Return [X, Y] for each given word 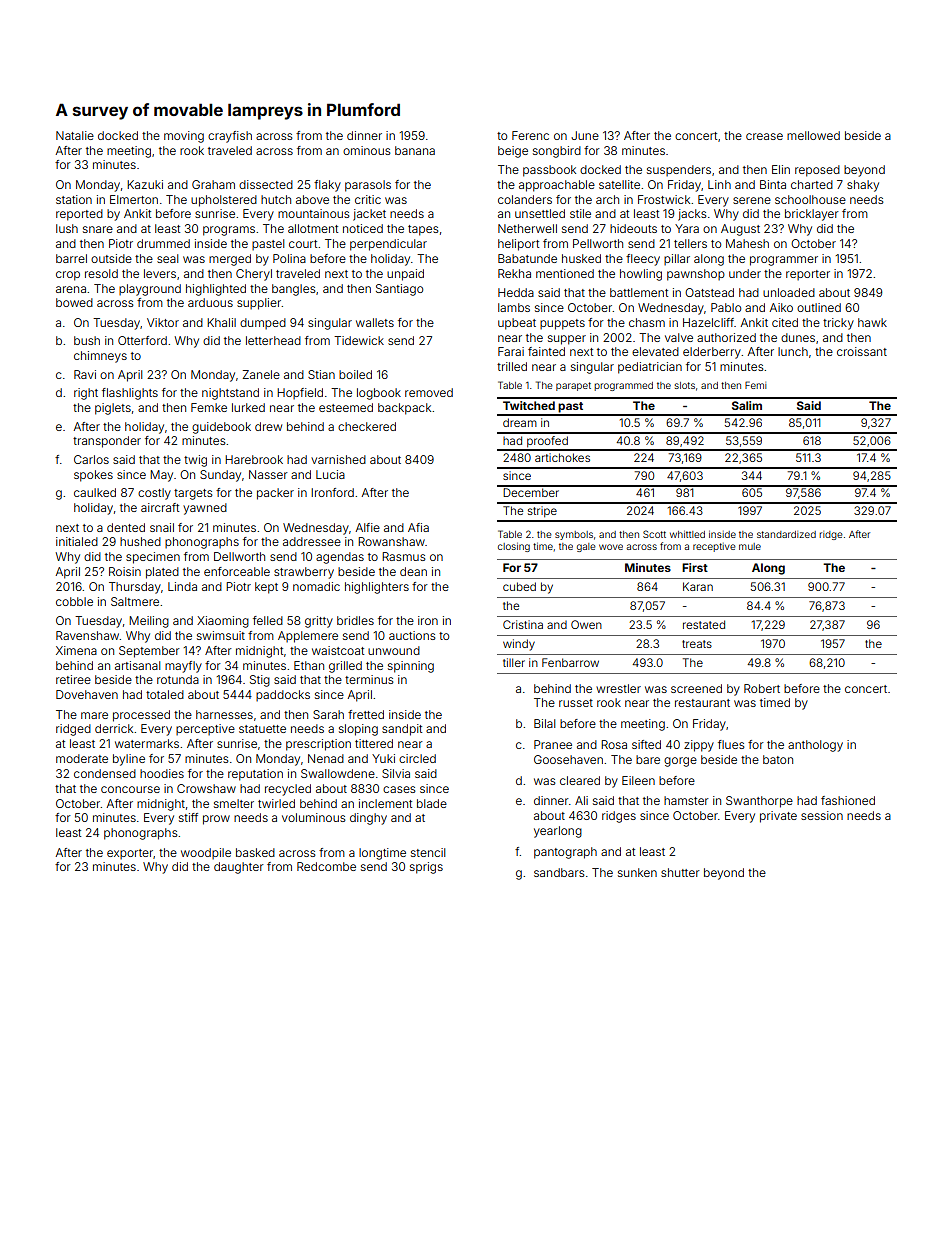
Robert [762, 688]
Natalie [75, 135]
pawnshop [696, 275]
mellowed [813, 135]
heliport [518, 245]
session [822, 815]
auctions [412, 635]
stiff [188, 817]
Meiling [149, 622]
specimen [153, 558]
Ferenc [530, 135]
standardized [786, 534]
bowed [74, 302]
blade [432, 803]
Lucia [330, 474]
